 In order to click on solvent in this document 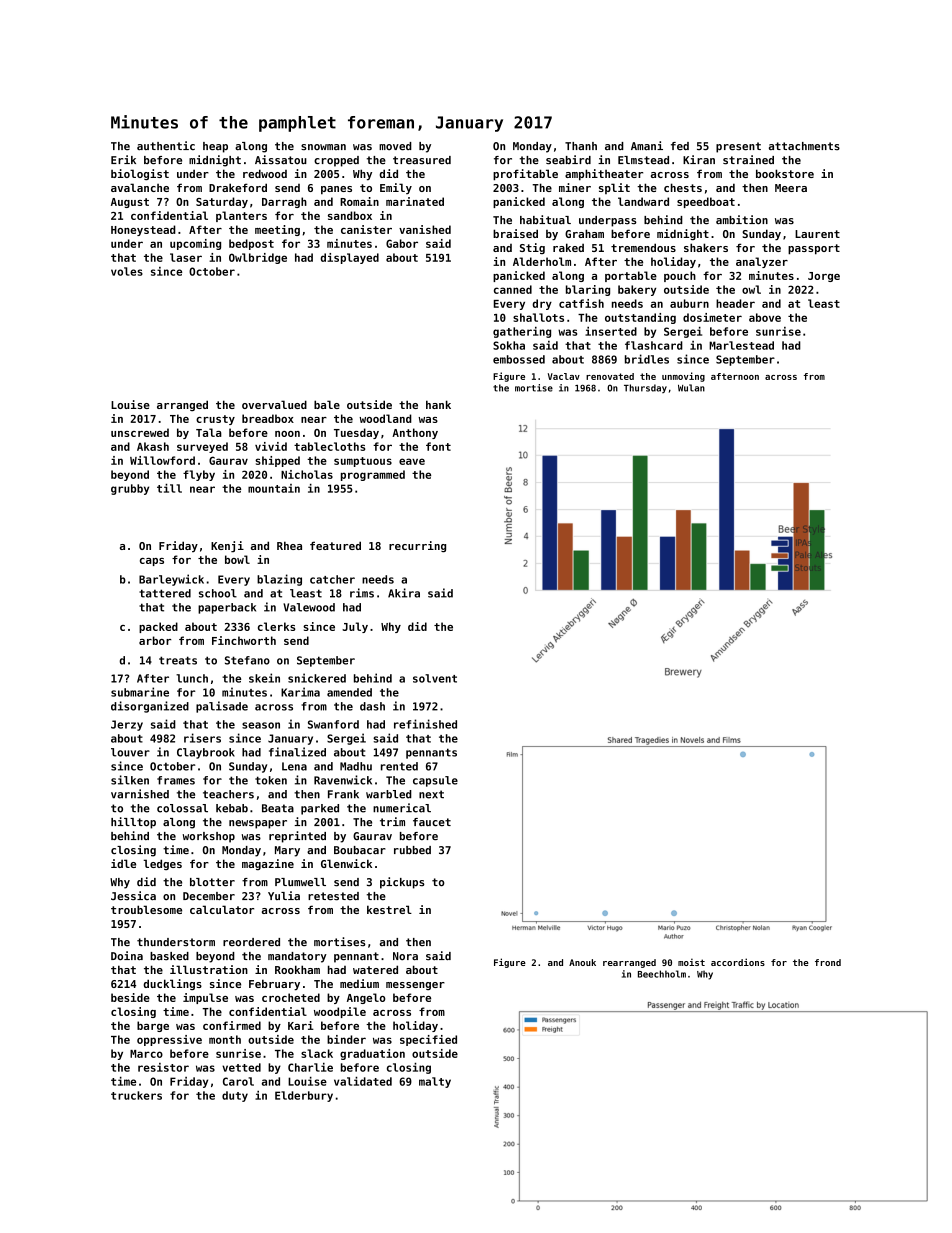, I will do `click(435, 678)`.
